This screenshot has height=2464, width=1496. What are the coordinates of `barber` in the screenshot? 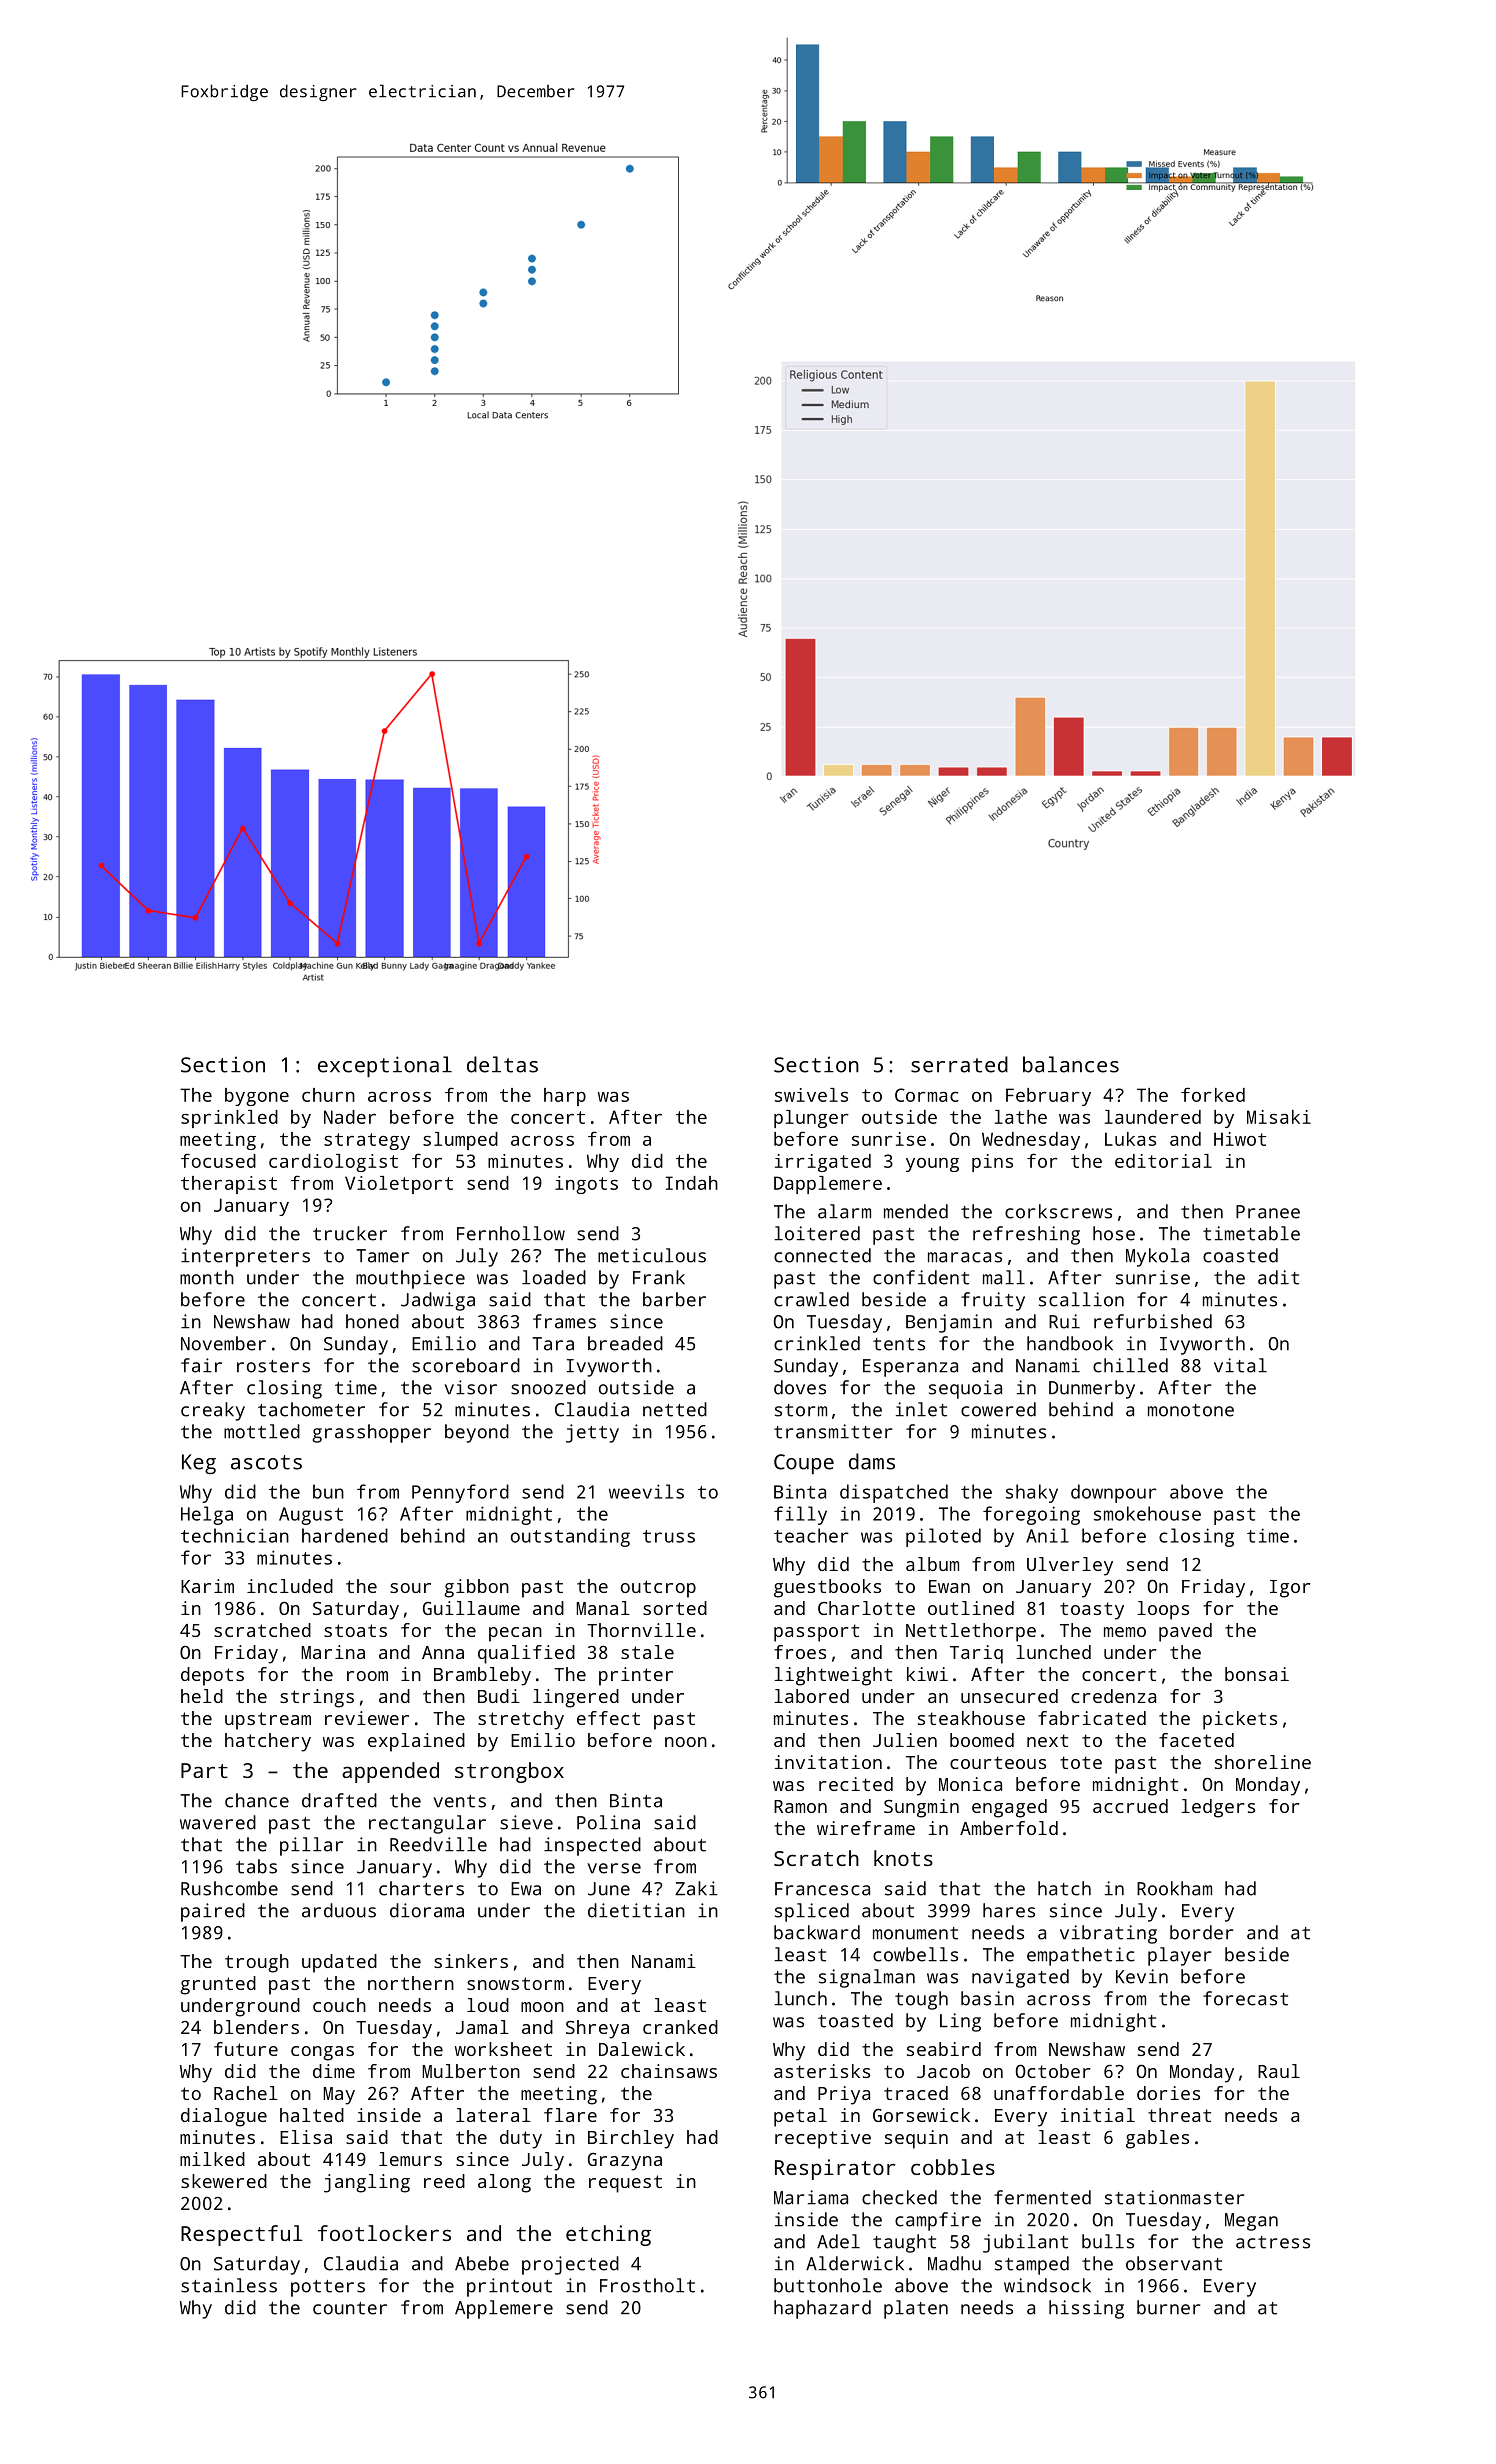 It's located at (674, 1299).
